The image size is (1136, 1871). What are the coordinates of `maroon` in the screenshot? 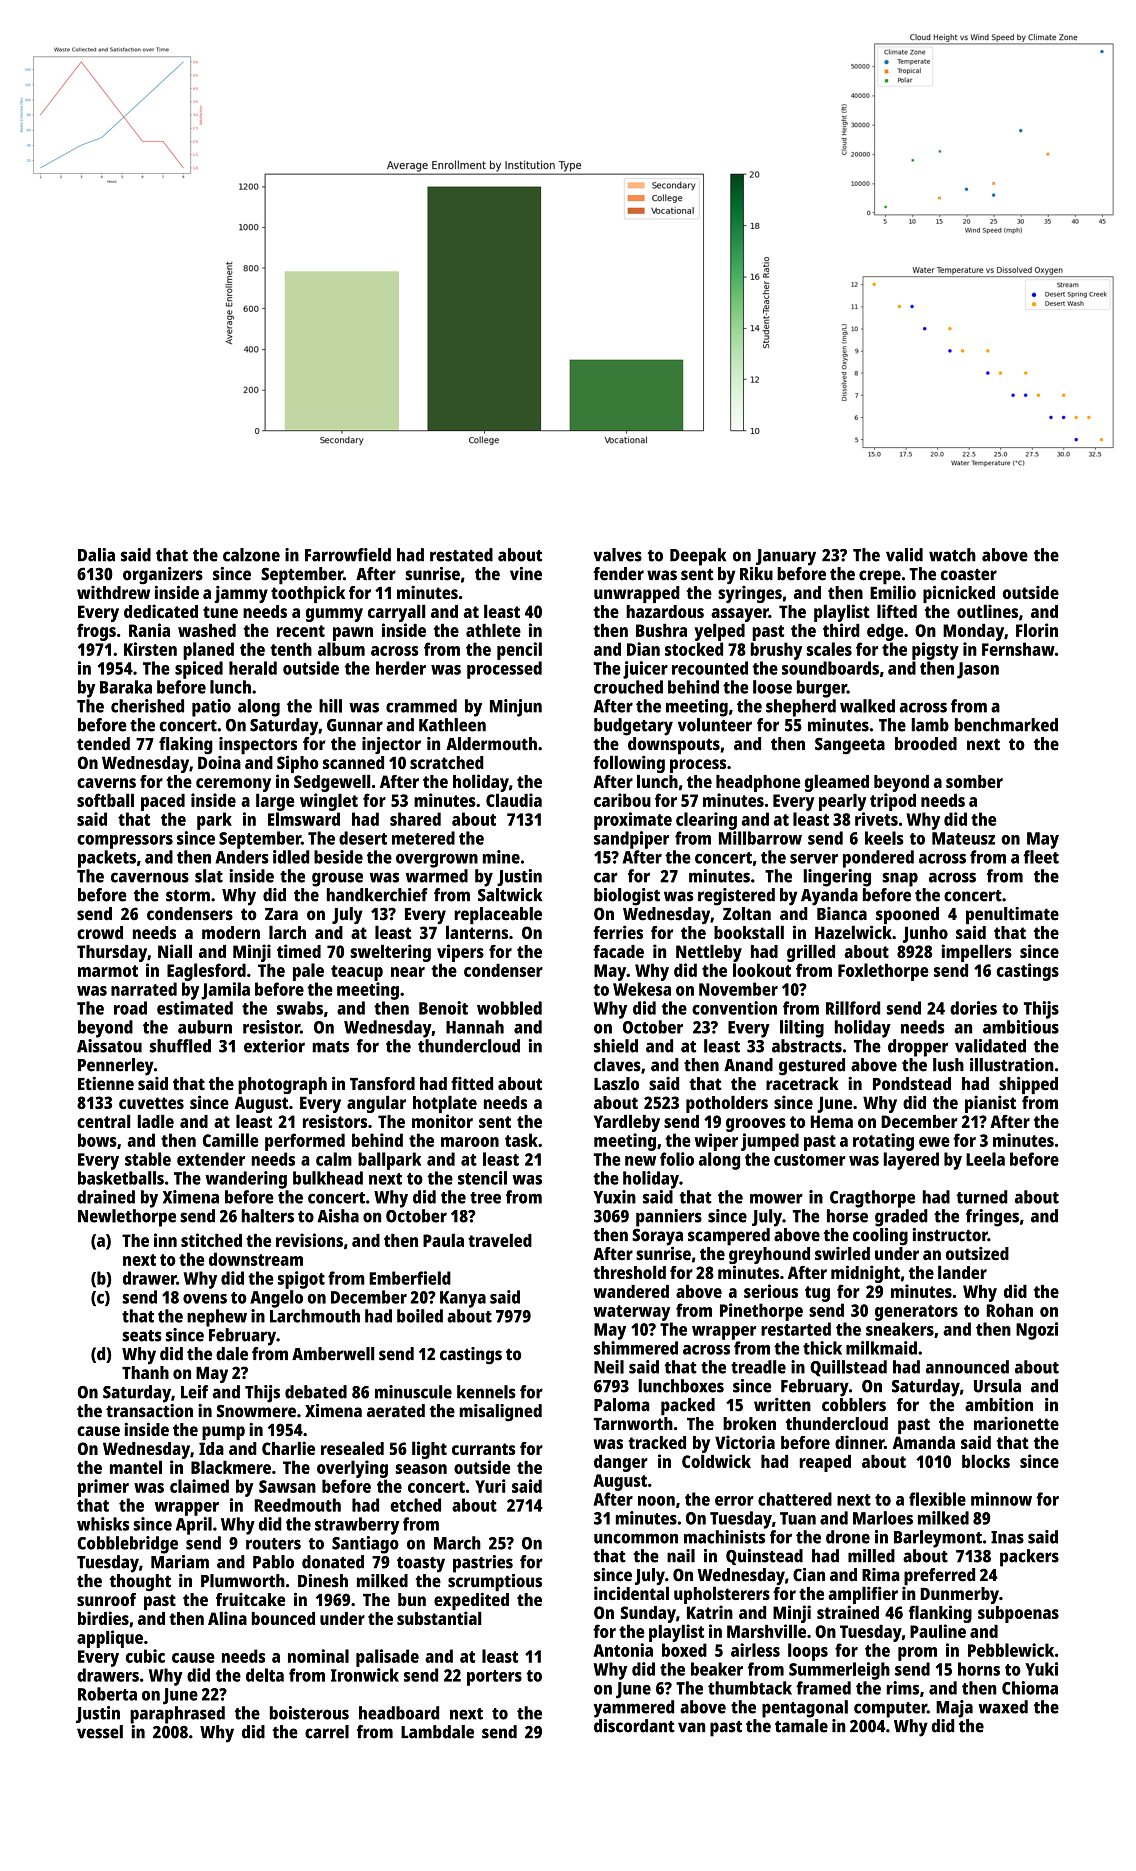 It's located at (470, 1142).
